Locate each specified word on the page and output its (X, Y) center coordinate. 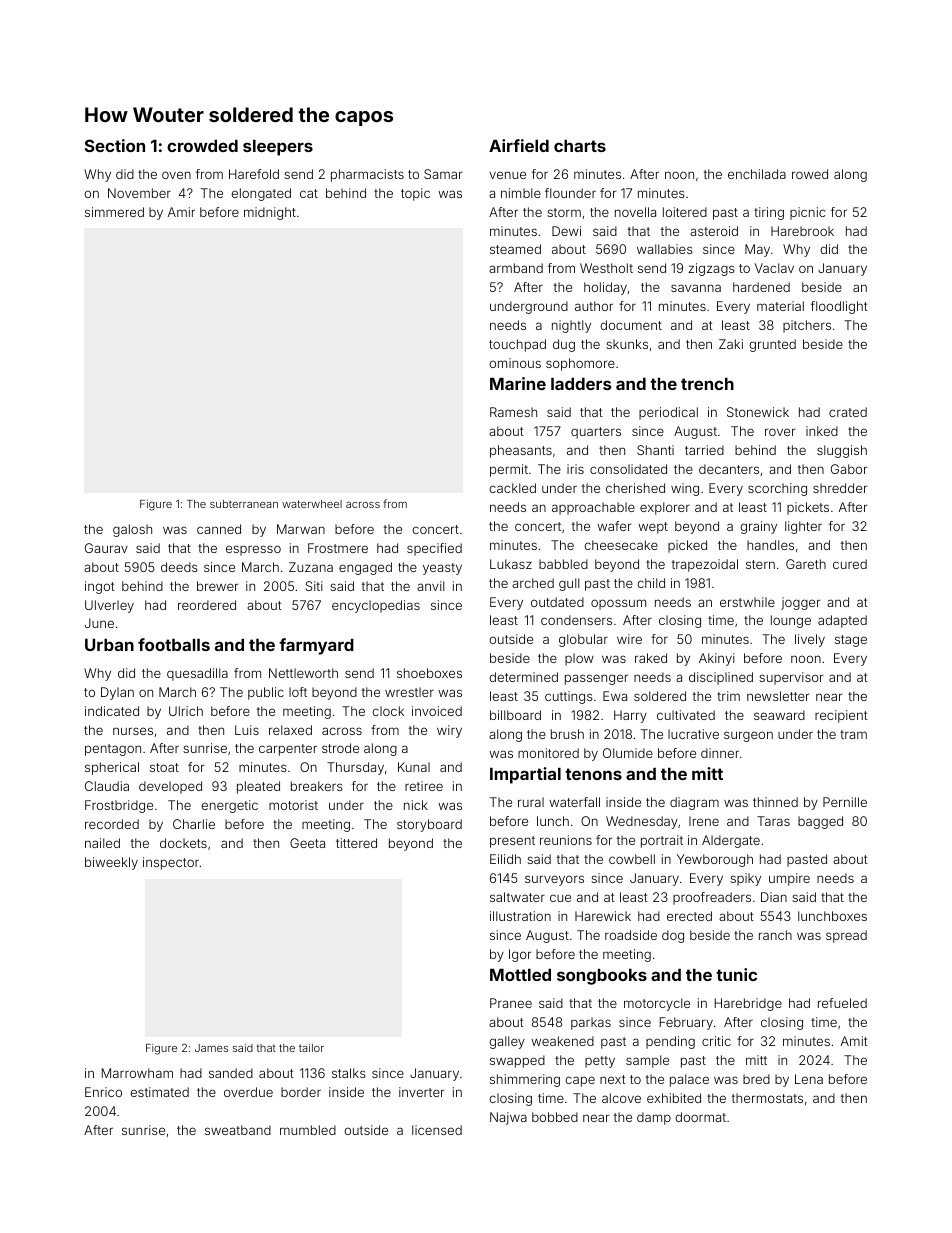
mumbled (308, 1130)
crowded (202, 146)
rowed (810, 174)
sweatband (238, 1130)
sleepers (278, 148)
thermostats (767, 1098)
